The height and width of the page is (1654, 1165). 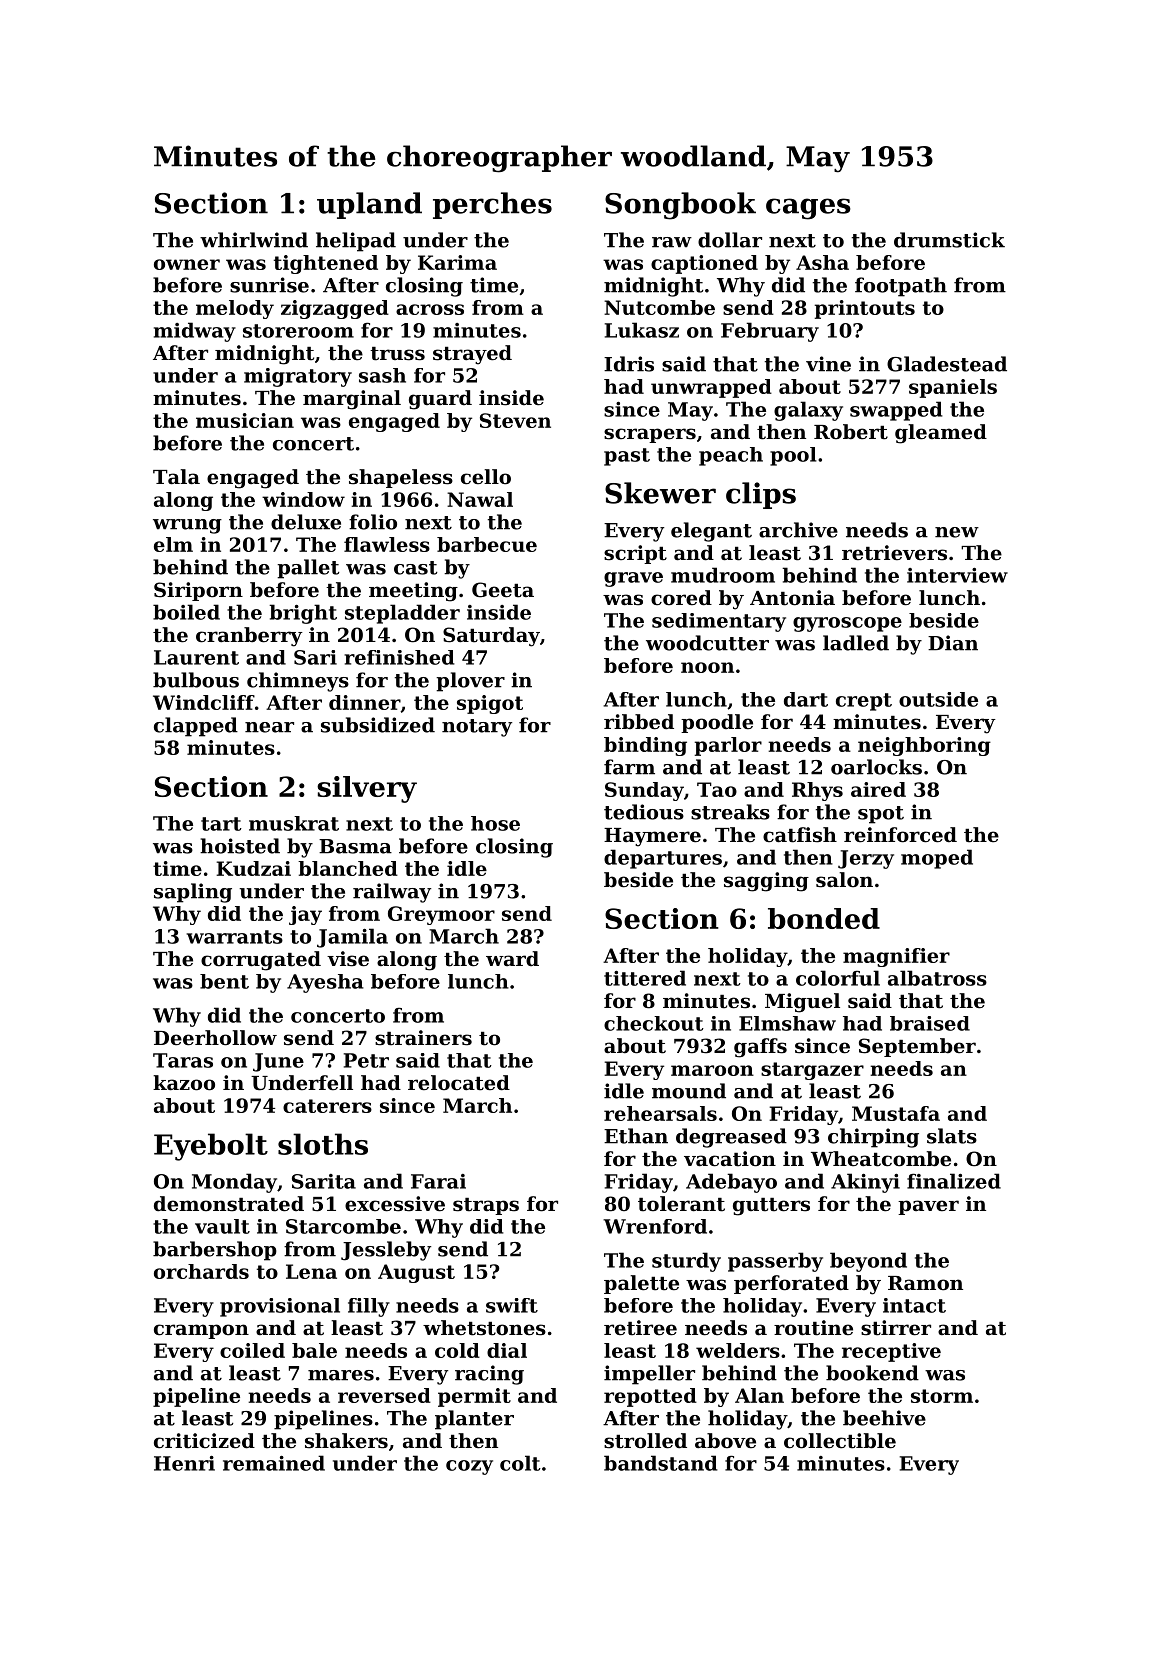 What do you see at coordinates (654, 1023) in the page?
I see `checkout` at bounding box center [654, 1023].
